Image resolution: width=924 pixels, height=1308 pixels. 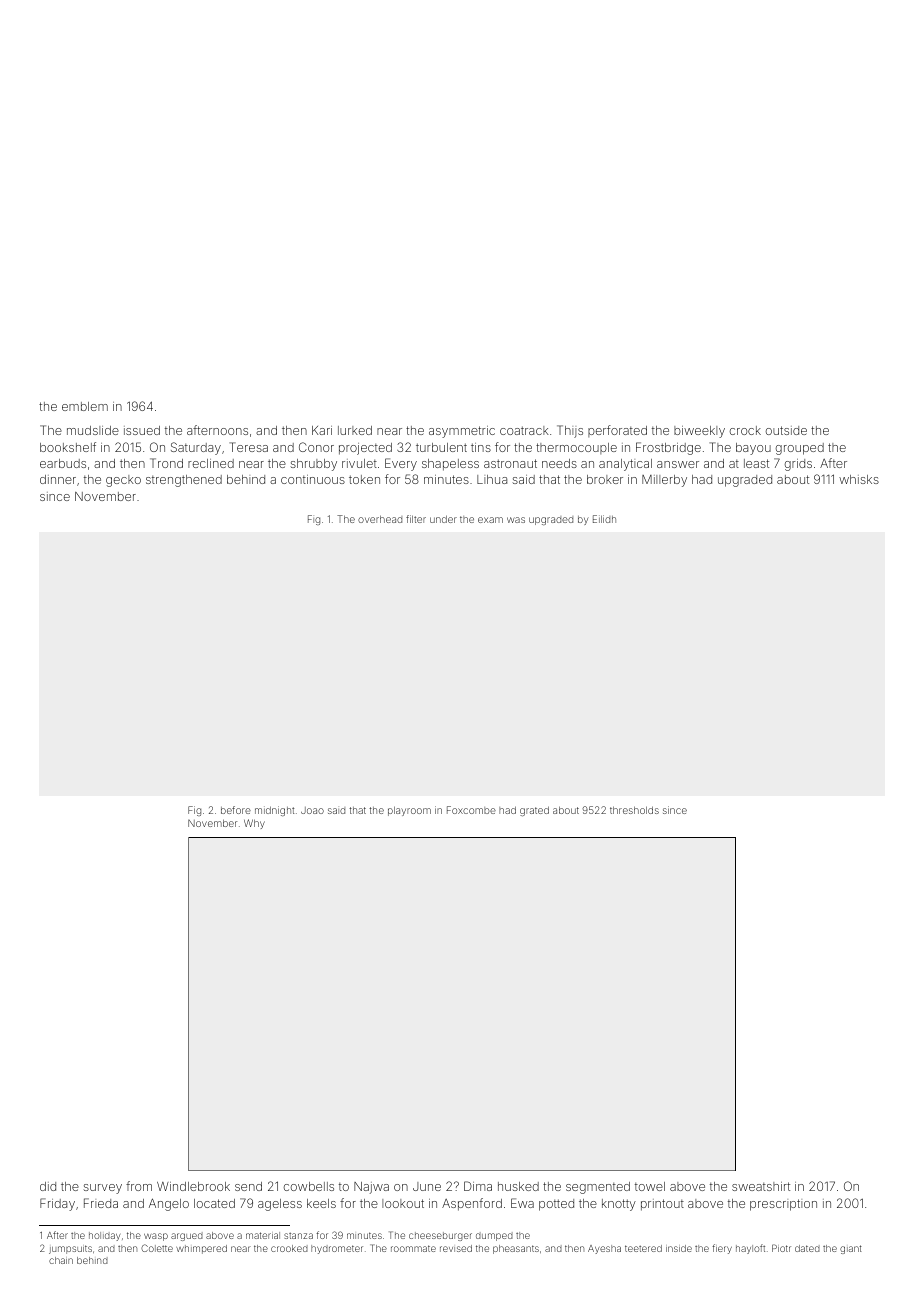 I want to click on thresholds, so click(x=634, y=810).
